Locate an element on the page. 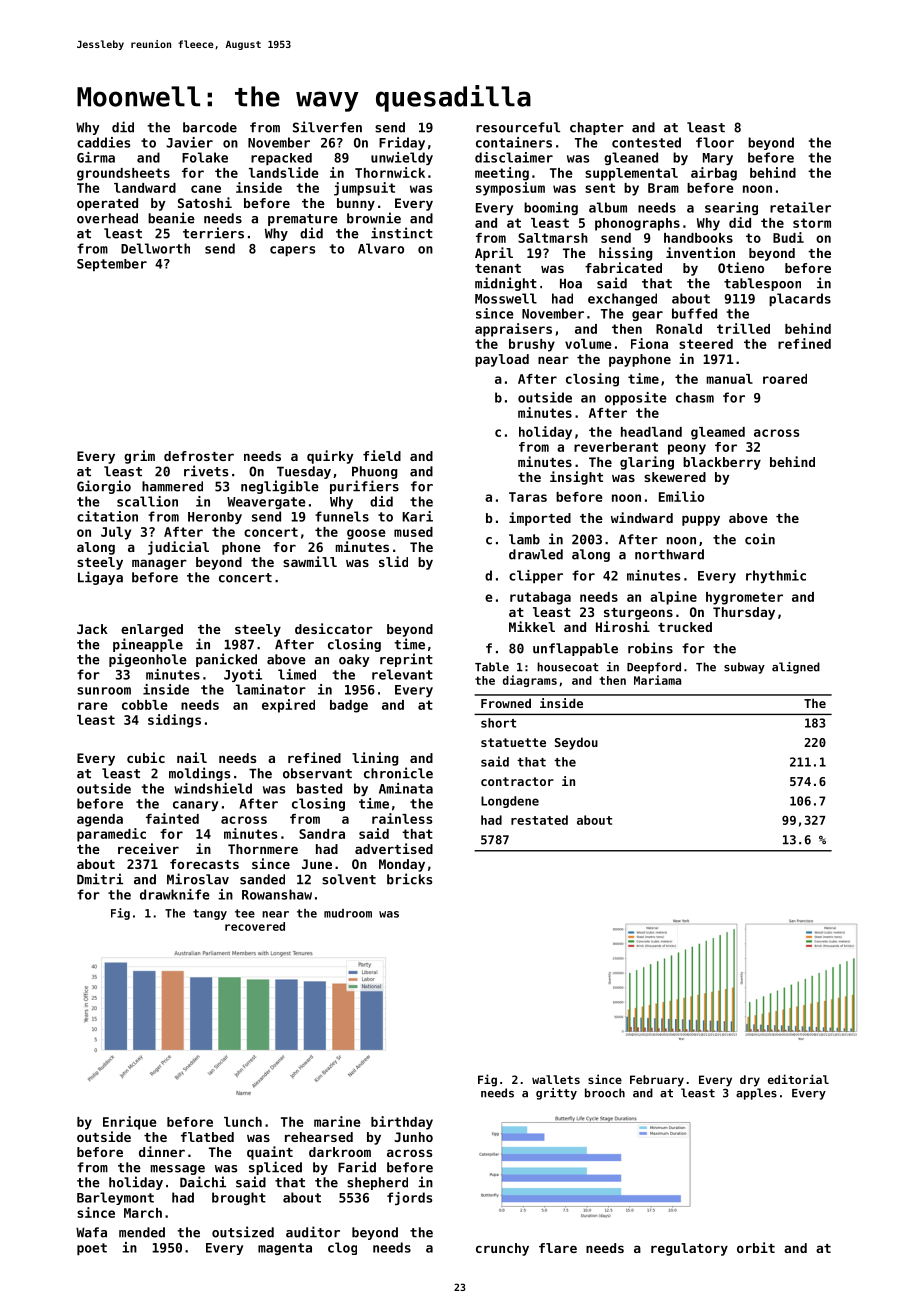  magenta is located at coordinates (285, 1249).
